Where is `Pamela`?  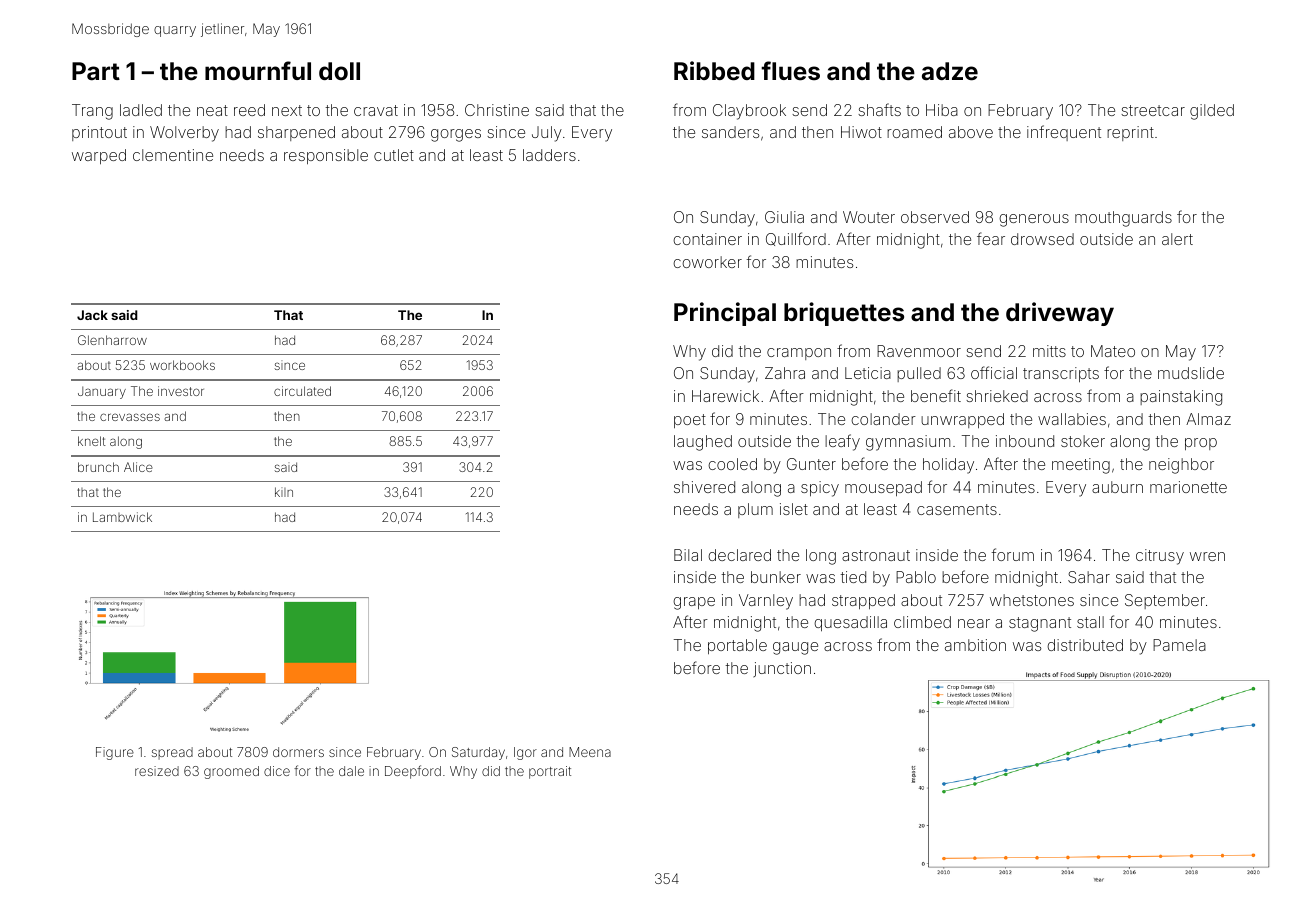
Pamela is located at coordinates (1179, 645).
